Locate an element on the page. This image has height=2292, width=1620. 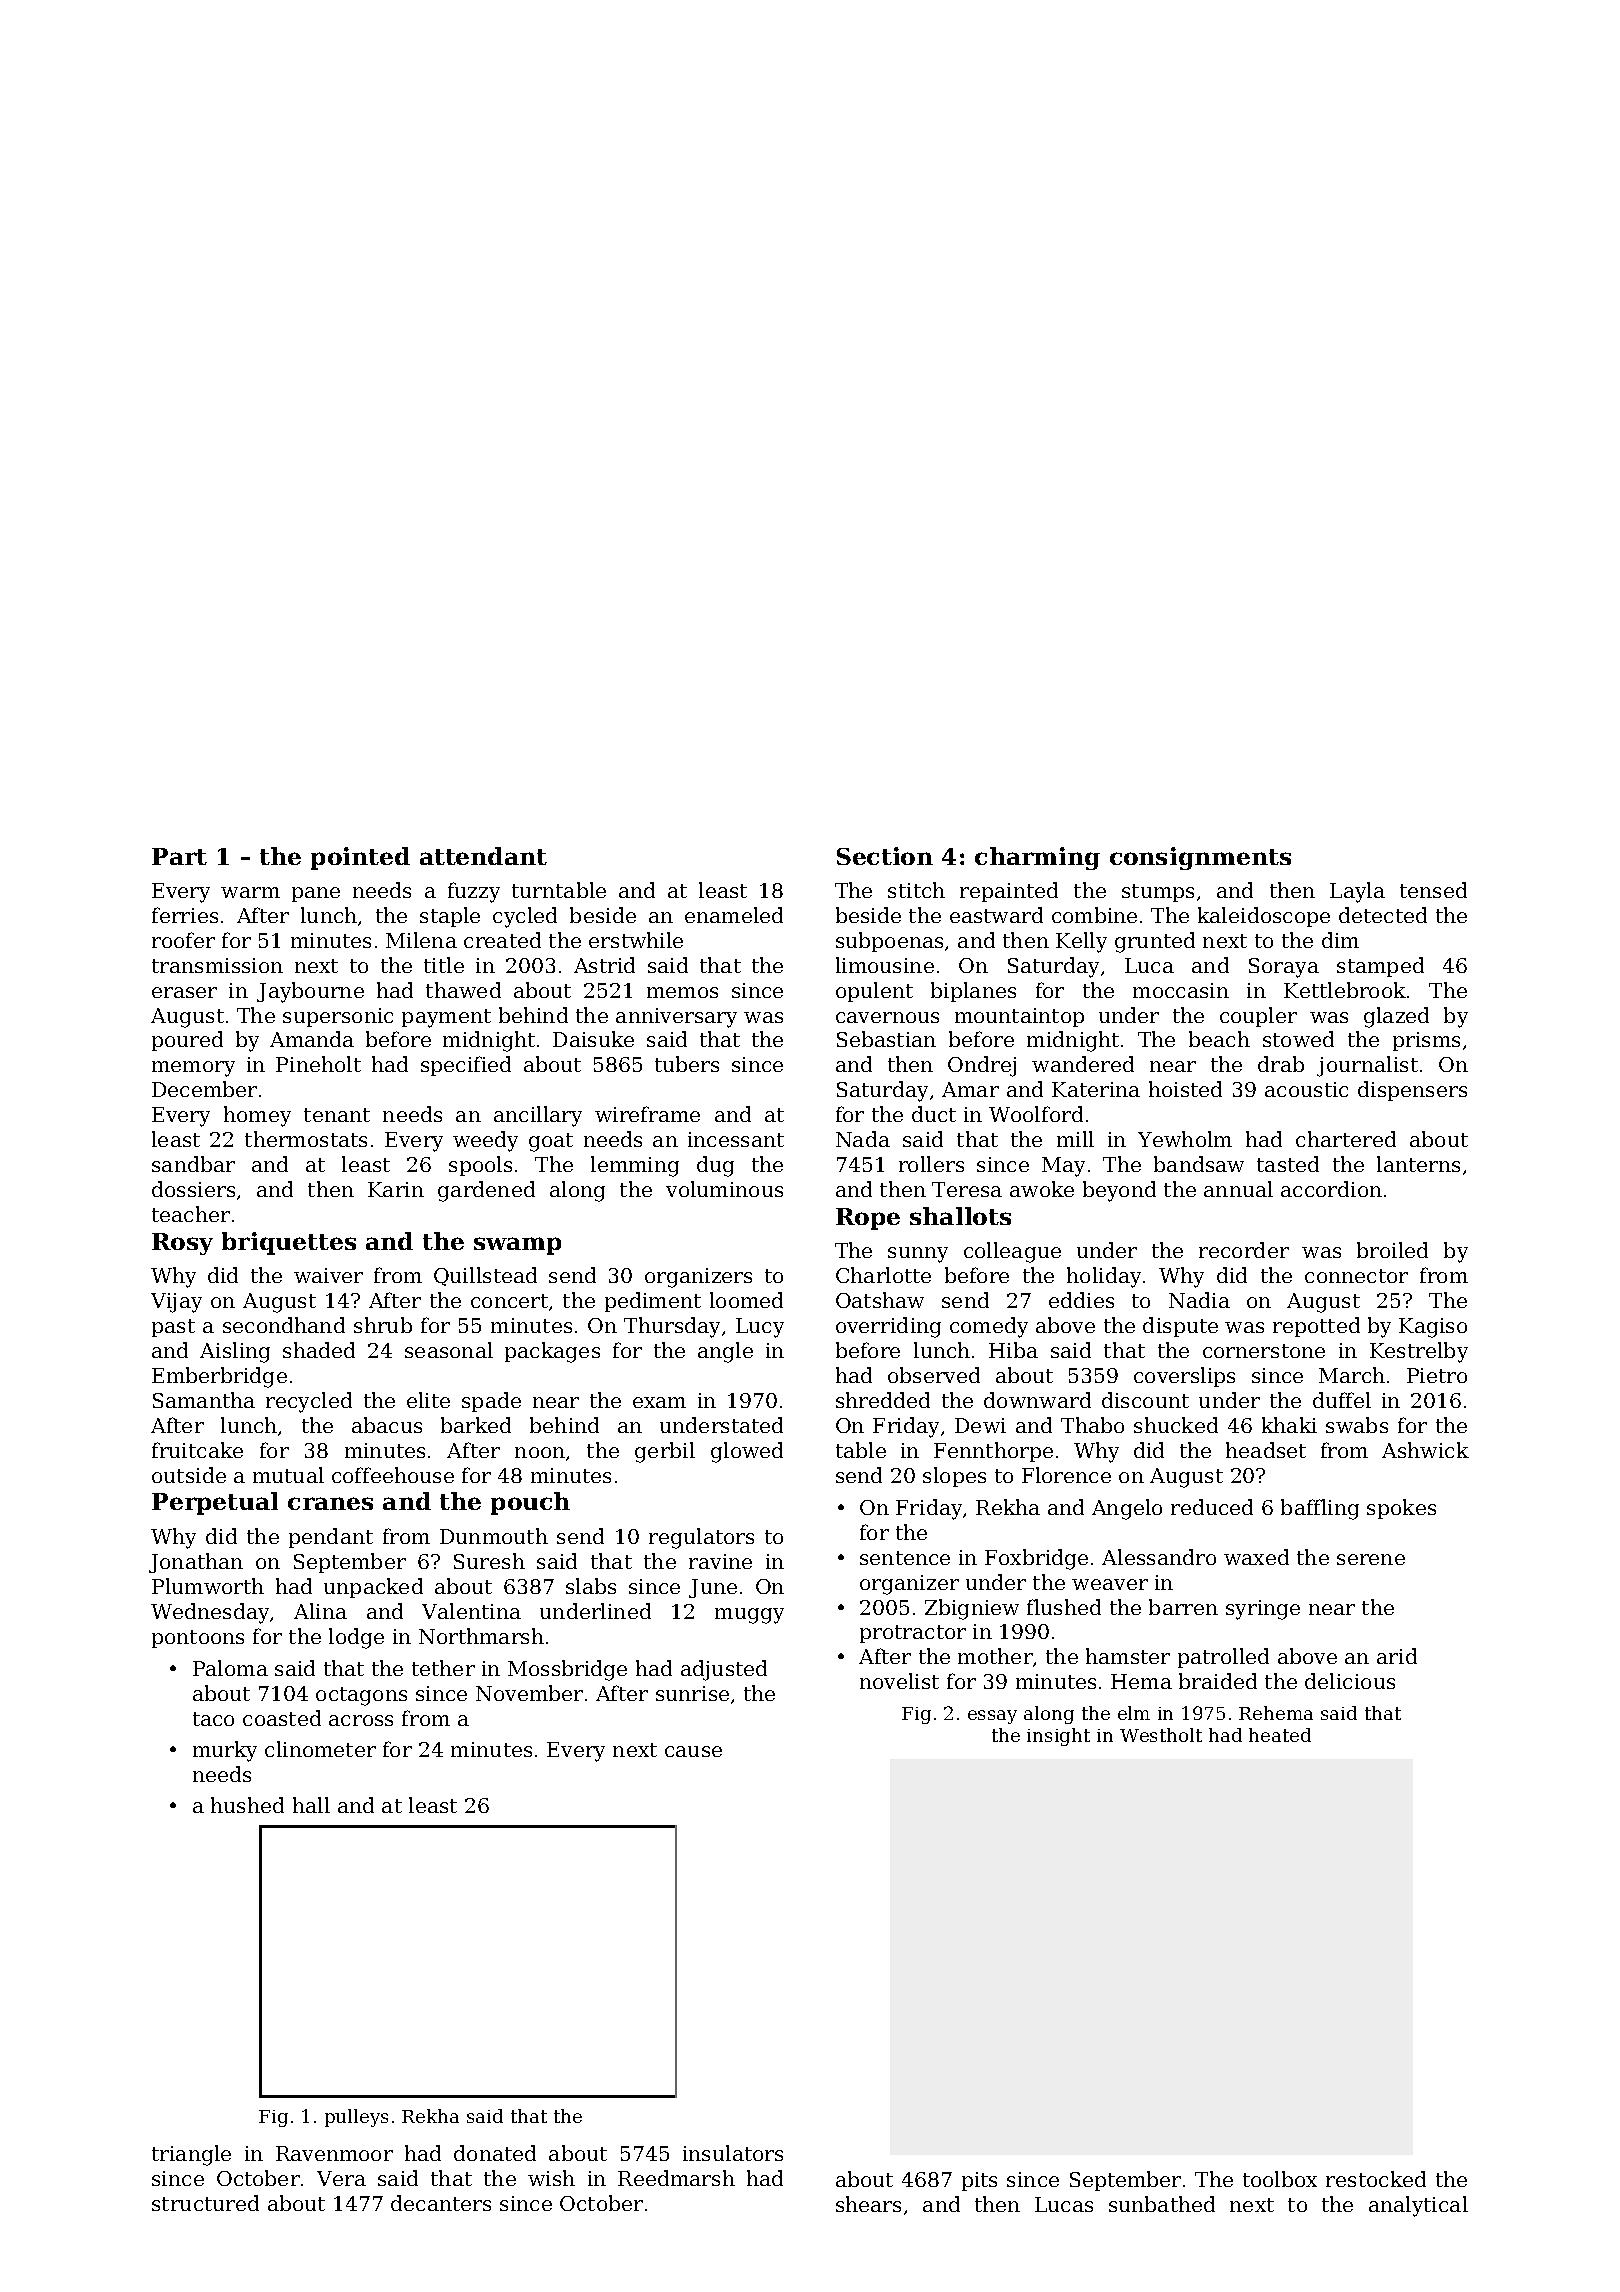
gerbil is located at coordinates (665, 1452).
